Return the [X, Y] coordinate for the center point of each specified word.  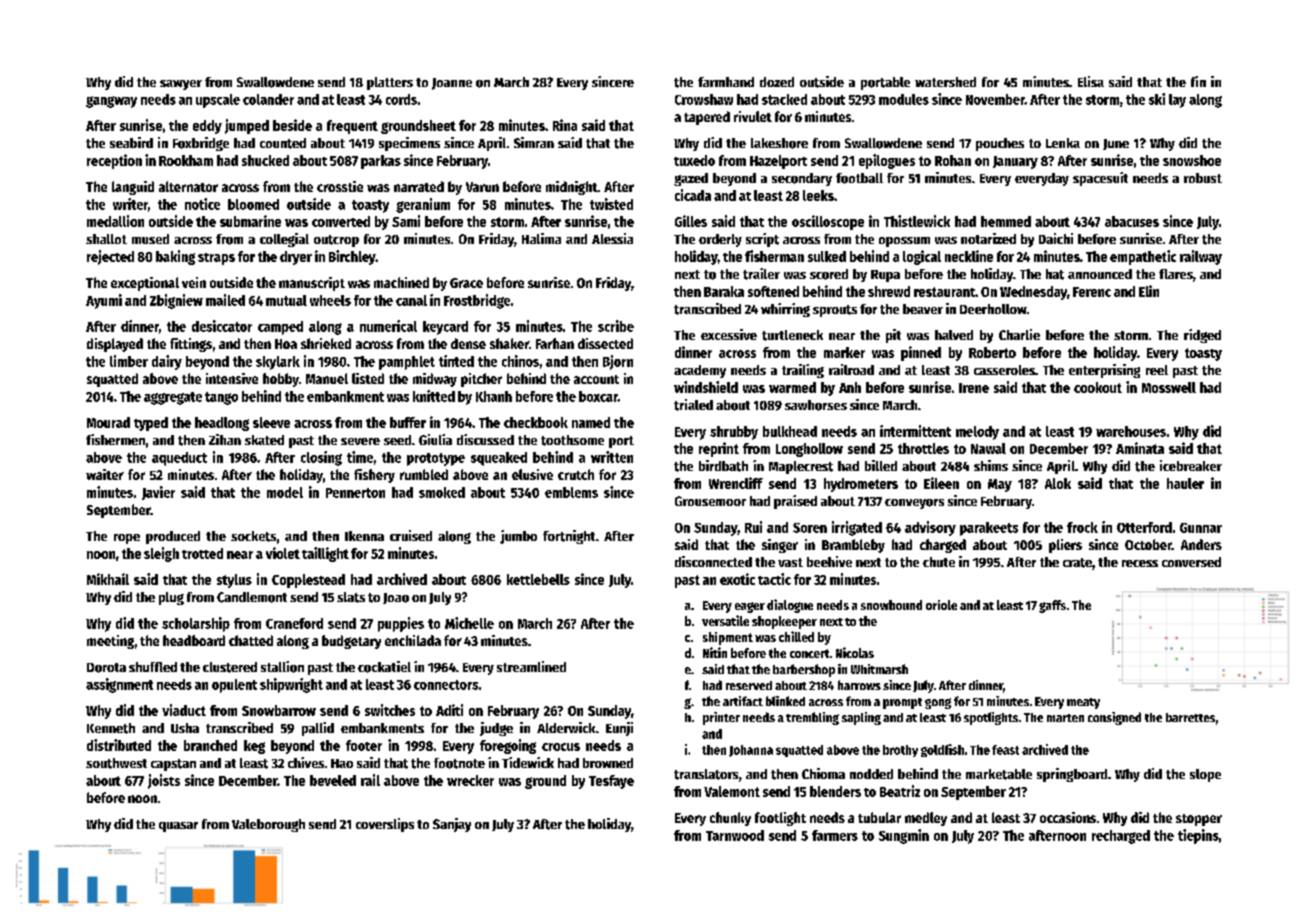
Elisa [1091, 81]
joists [164, 781]
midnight [572, 188]
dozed [777, 82]
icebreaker [1191, 465]
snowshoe [1192, 160]
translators [706, 774]
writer [130, 204]
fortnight [569, 537]
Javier [158, 493]
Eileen [941, 483]
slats [351, 597]
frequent [352, 127]
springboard [1072, 775]
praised [795, 502]
